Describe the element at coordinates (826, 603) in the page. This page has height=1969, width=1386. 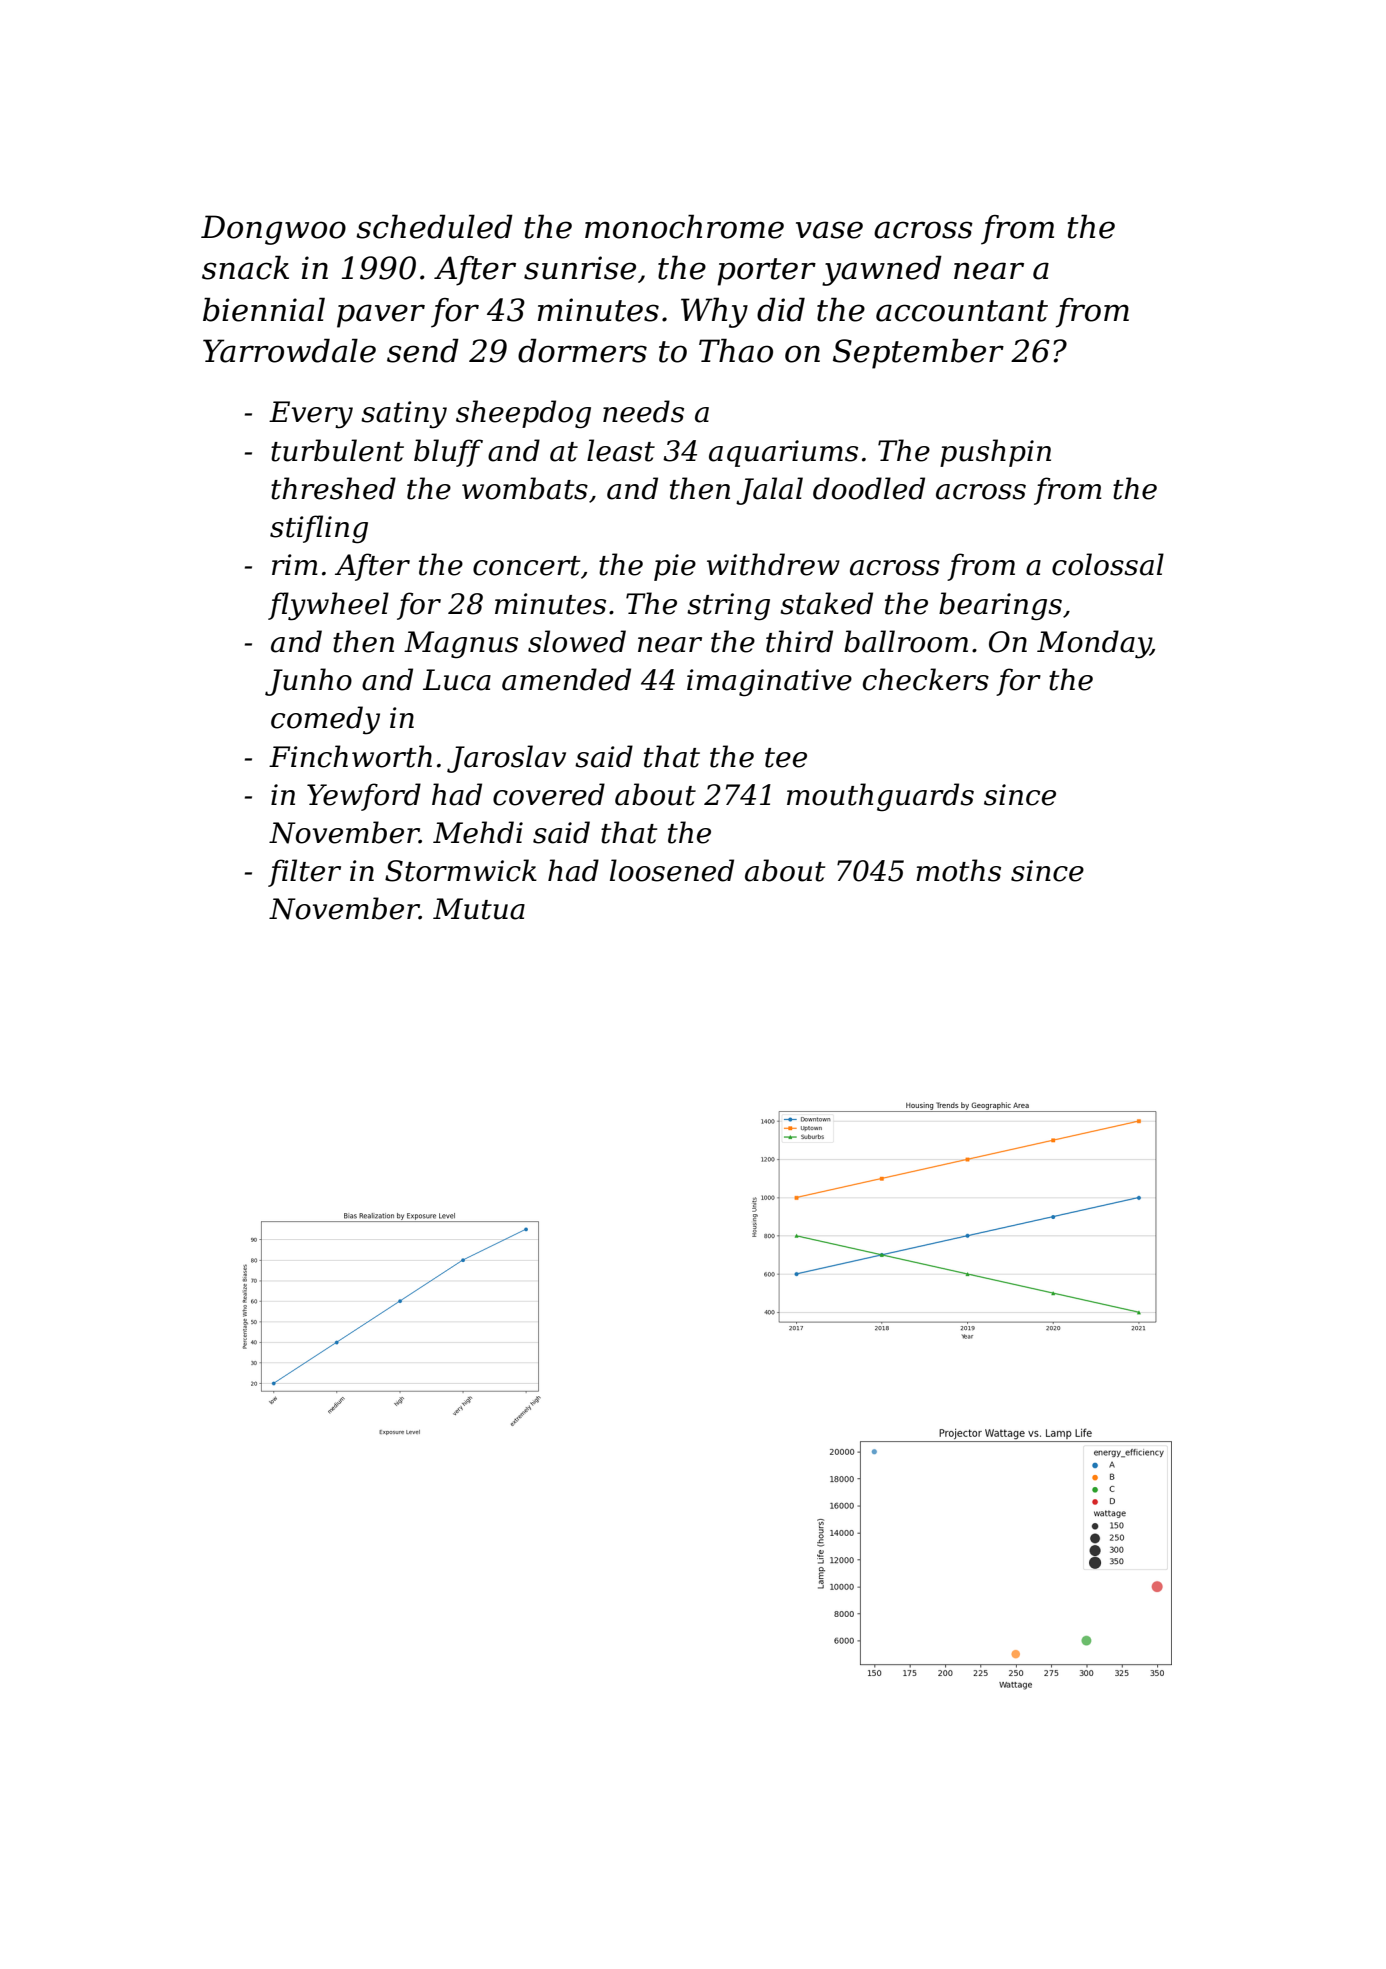
I see `staked` at that location.
